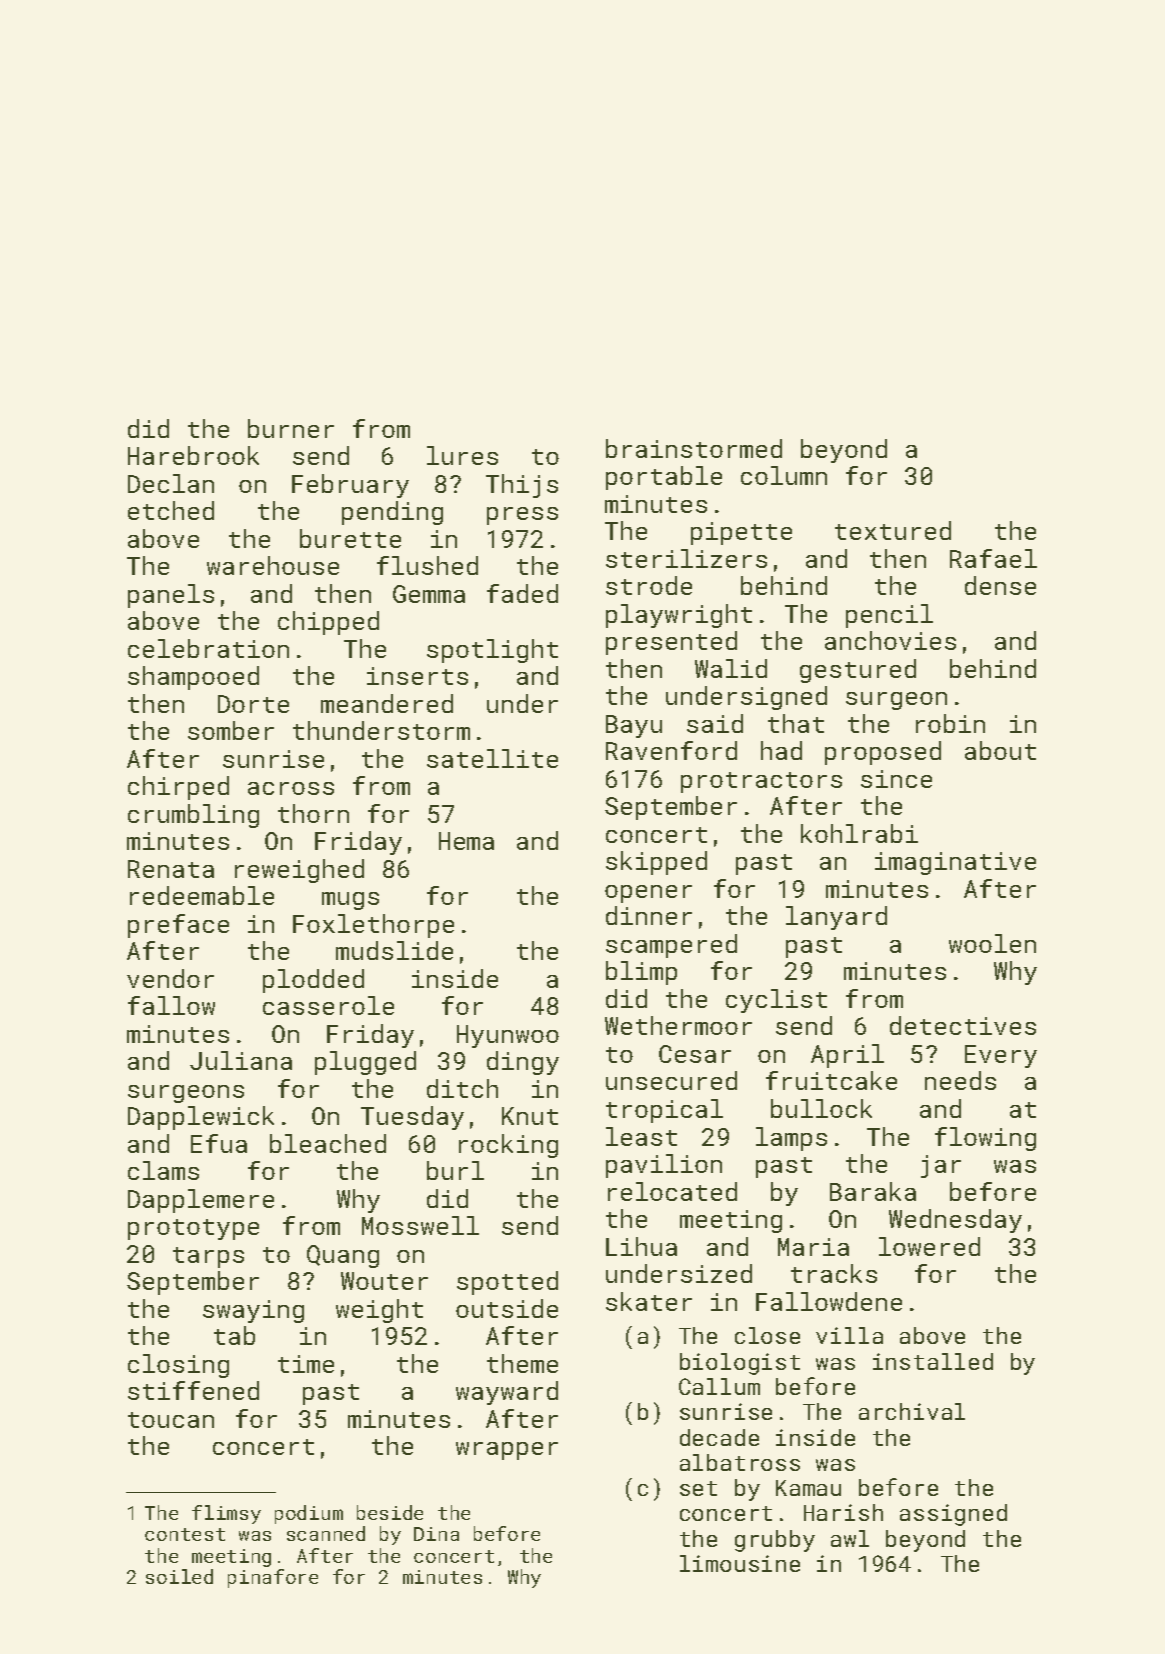 The width and height of the screenshot is (1165, 1654). What do you see at coordinates (850, 1538) in the screenshot?
I see `awl` at bounding box center [850, 1538].
